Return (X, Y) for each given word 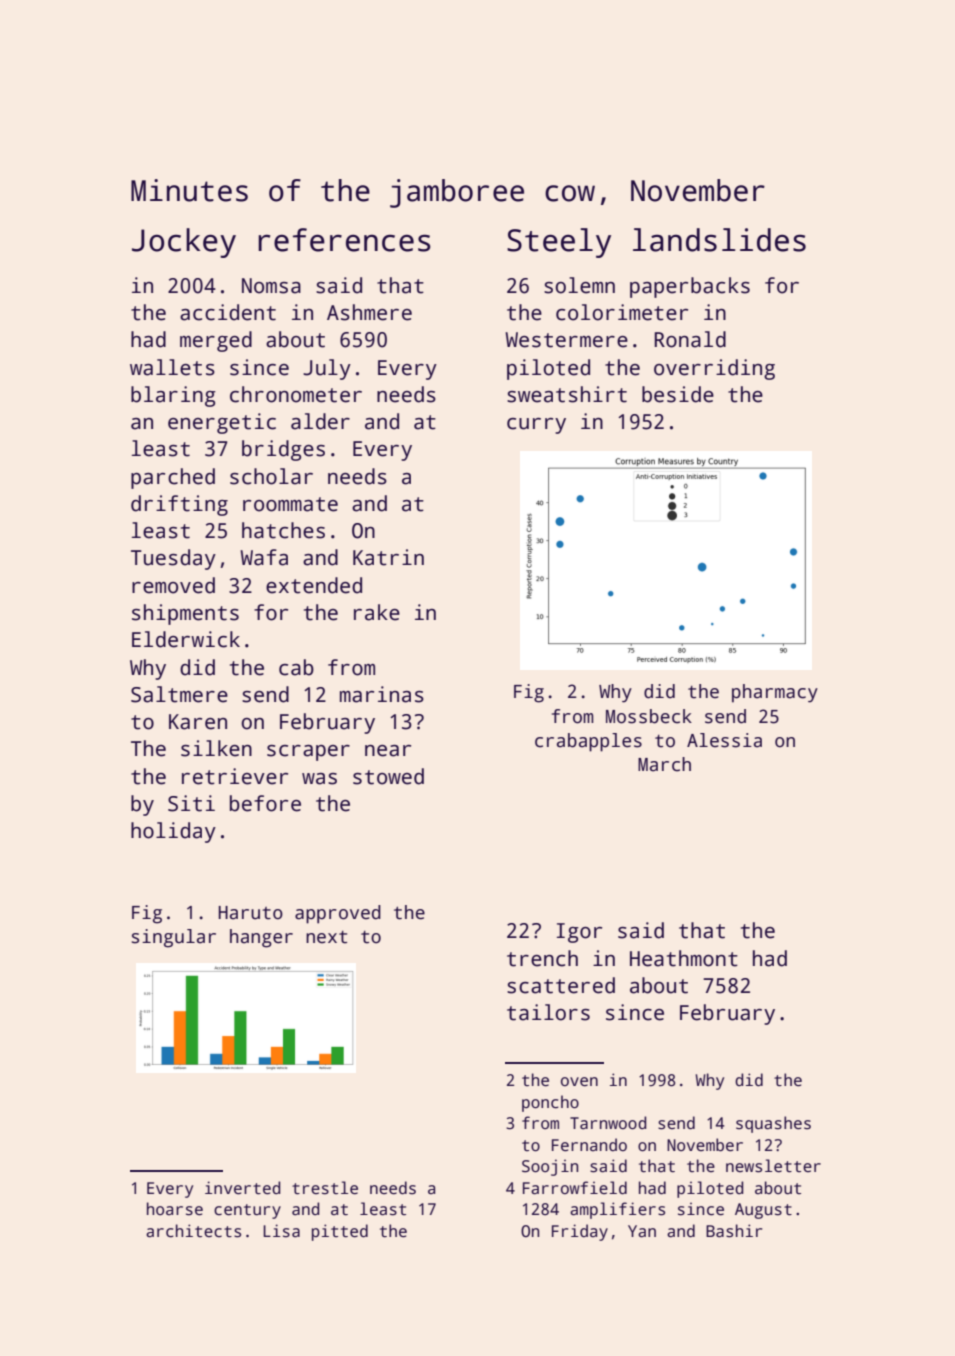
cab (296, 667)
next (326, 937)
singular (174, 938)
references (344, 240)
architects (193, 1231)
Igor (579, 933)
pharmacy (775, 693)
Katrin (388, 557)
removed (173, 585)
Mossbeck (649, 716)
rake (377, 612)
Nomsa (271, 286)
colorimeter (622, 312)
